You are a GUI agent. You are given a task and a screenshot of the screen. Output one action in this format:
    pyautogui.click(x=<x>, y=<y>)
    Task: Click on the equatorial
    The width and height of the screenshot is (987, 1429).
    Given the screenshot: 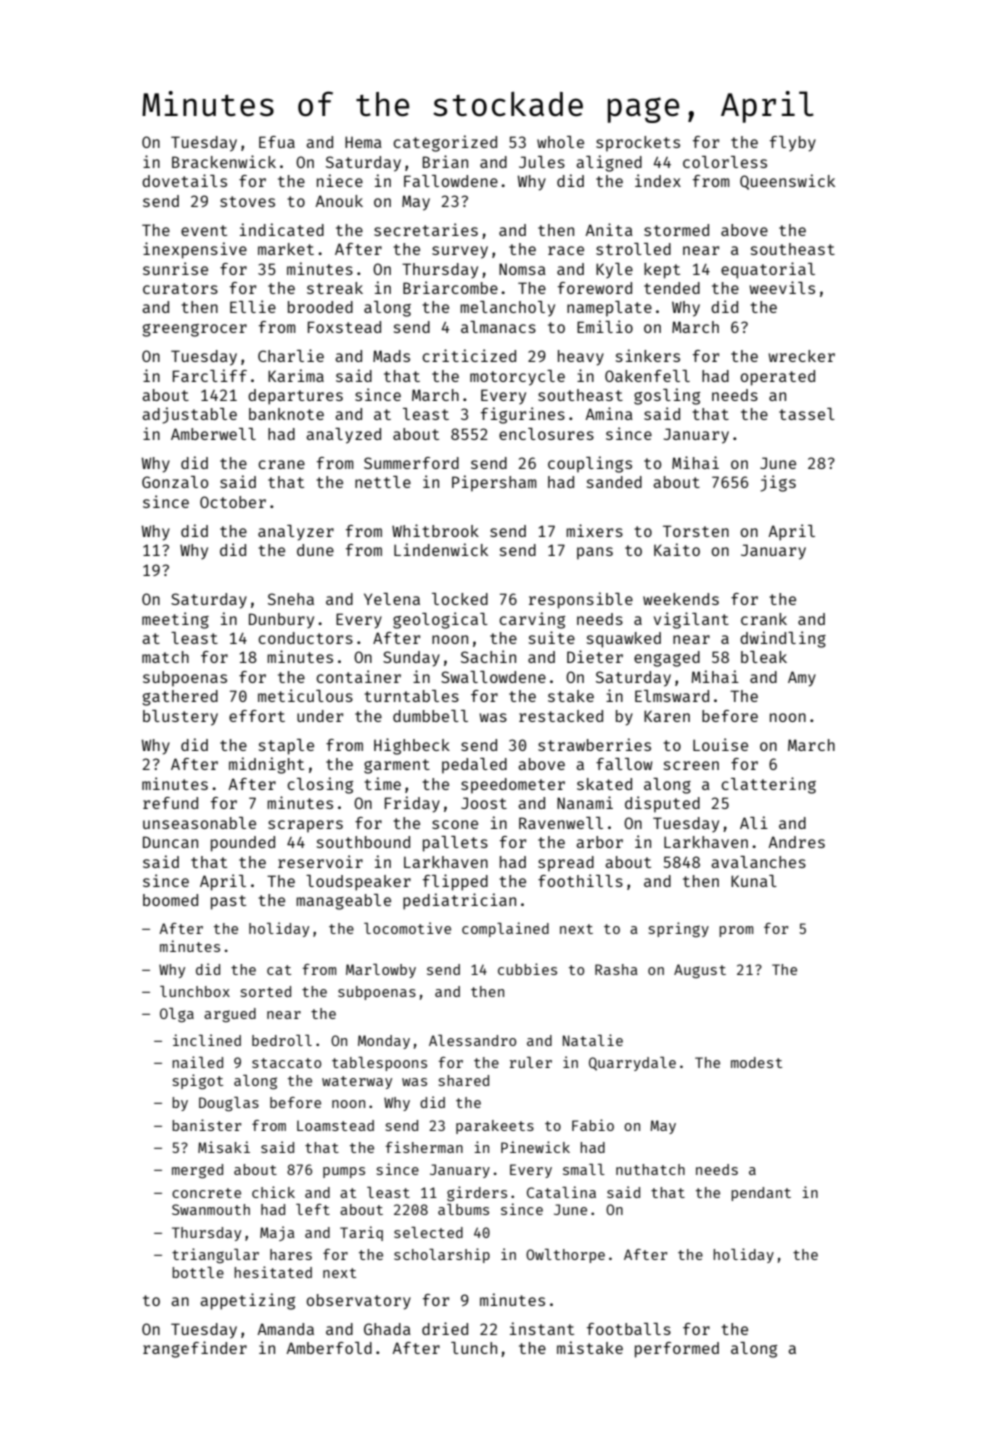 What is the action you would take?
    pyautogui.click(x=768, y=270)
